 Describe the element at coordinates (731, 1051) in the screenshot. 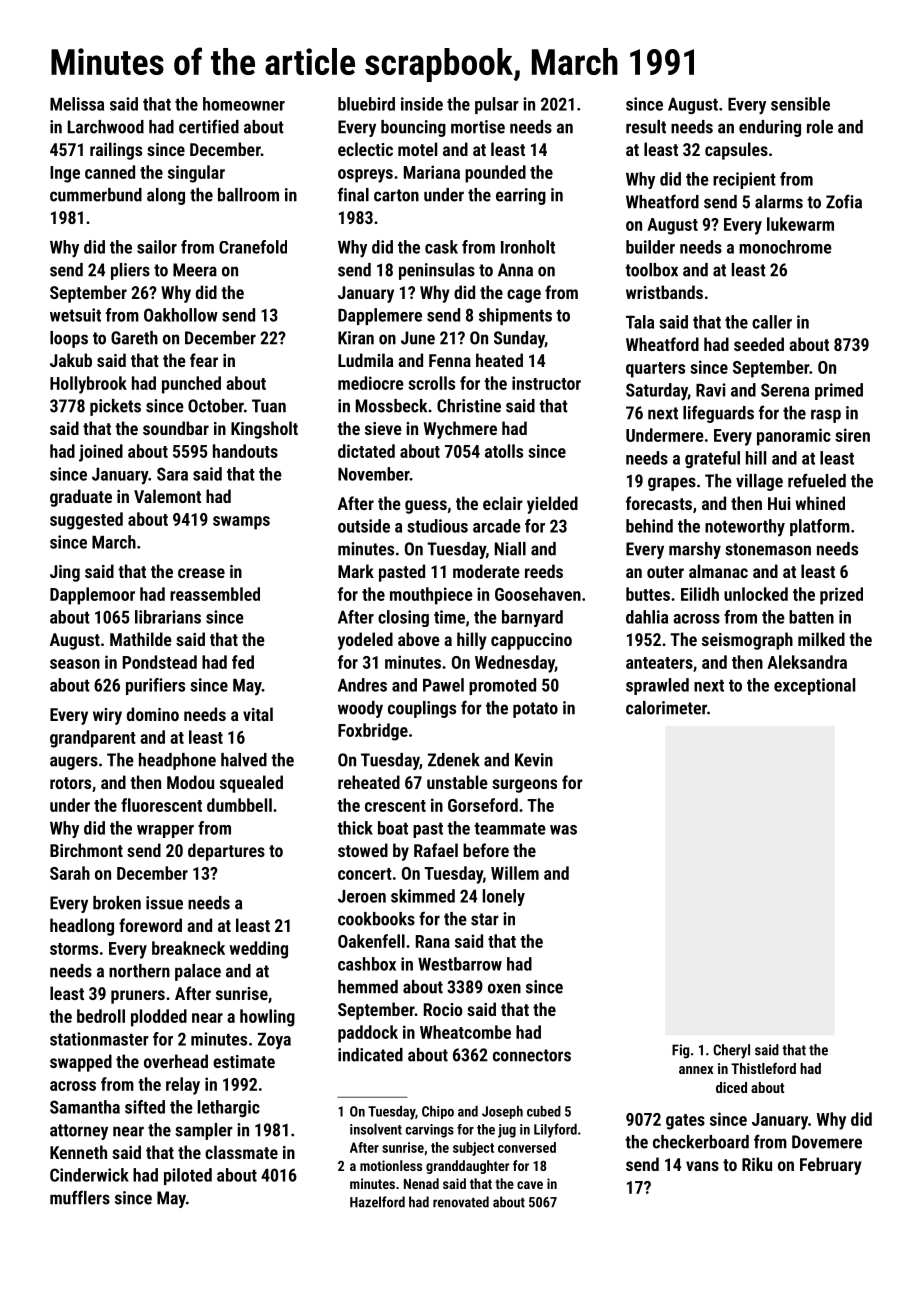

I see `Cheryl` at that location.
